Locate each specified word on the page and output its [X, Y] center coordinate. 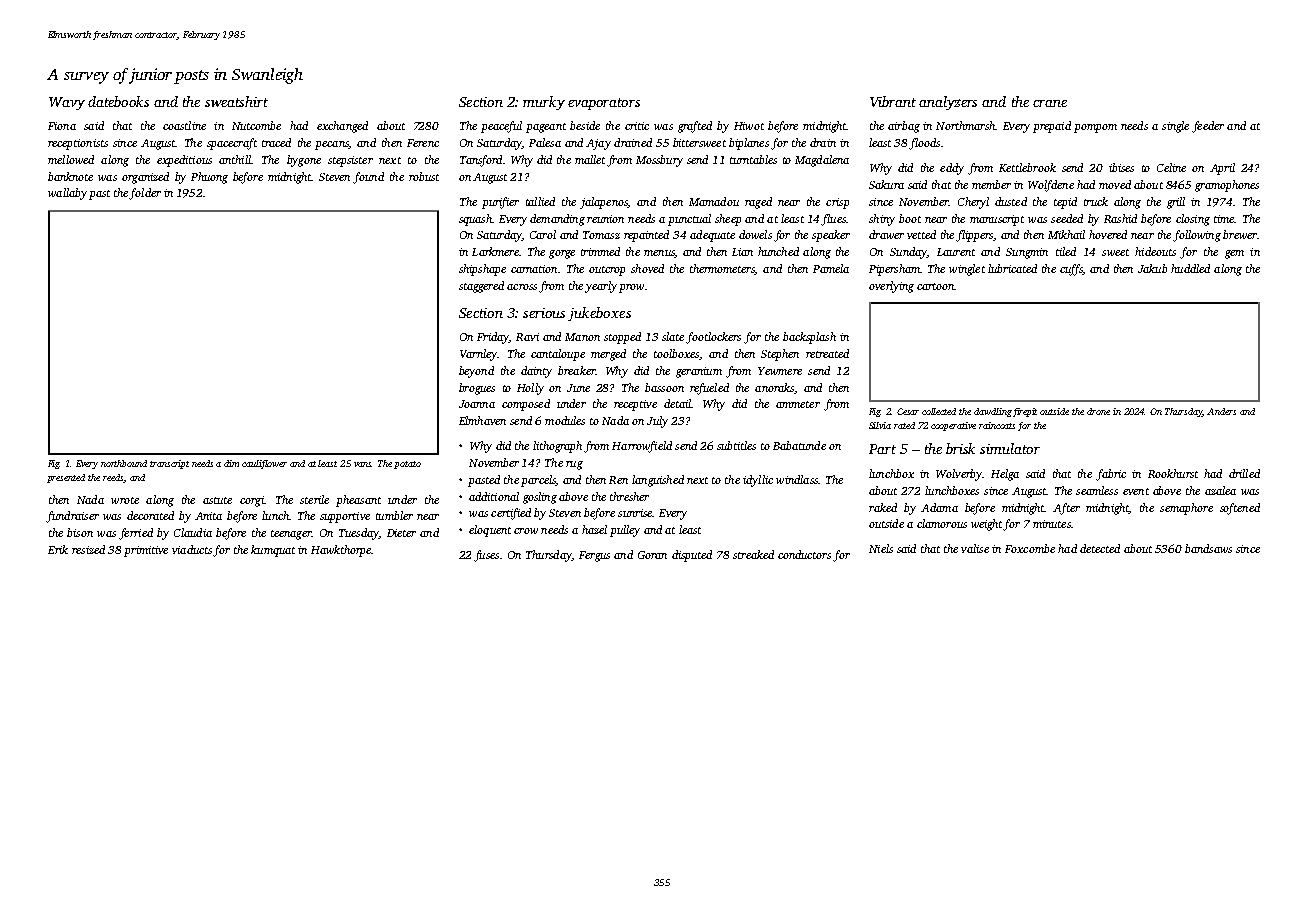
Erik [58, 549]
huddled [1190, 268]
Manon [582, 337]
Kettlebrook [1027, 167]
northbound [124, 463]
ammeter [798, 404]
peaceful [501, 127]
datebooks [118, 101]
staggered [481, 287]
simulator [1010, 448]
